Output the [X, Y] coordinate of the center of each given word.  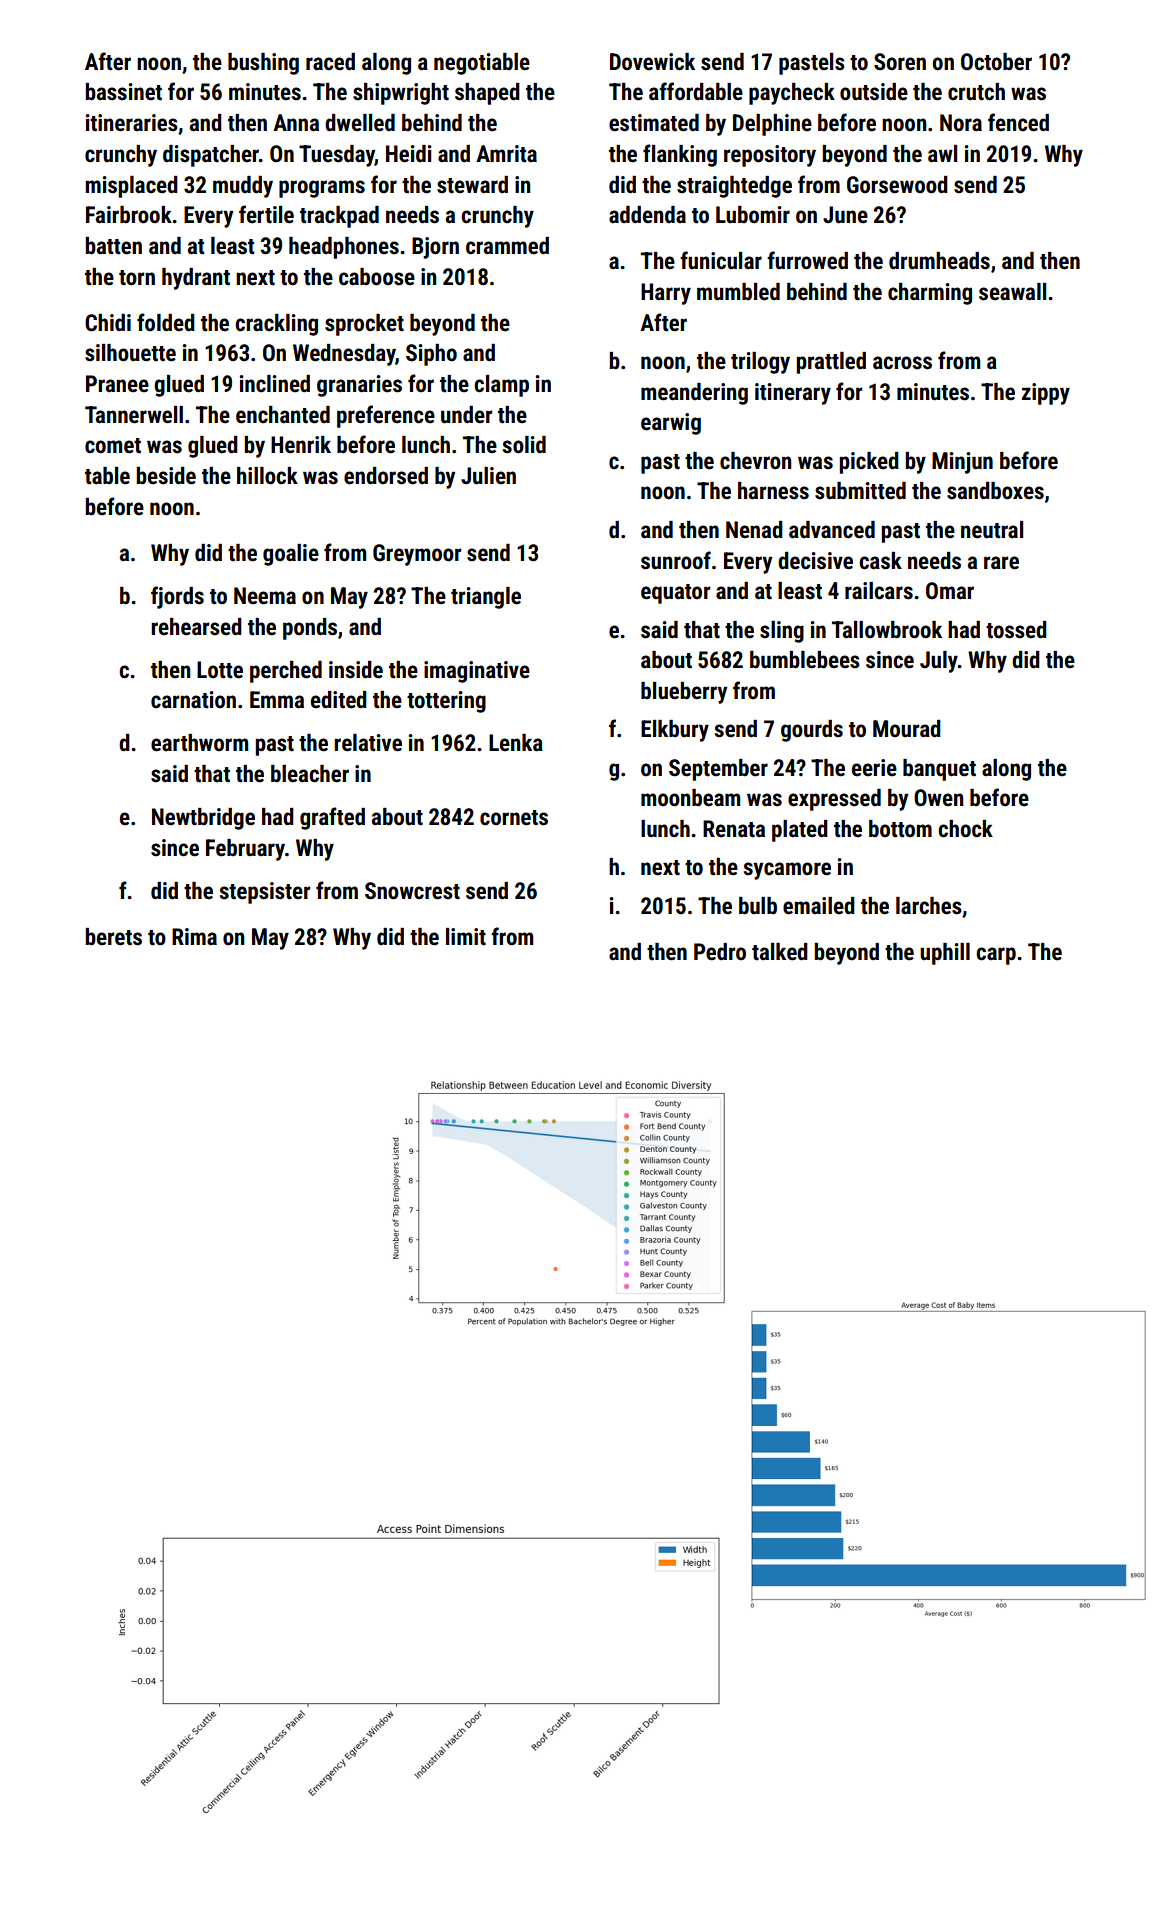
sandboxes [995, 491]
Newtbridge [203, 819]
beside [166, 476]
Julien [488, 476]
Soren [900, 62]
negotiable [482, 64]
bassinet [123, 92]
